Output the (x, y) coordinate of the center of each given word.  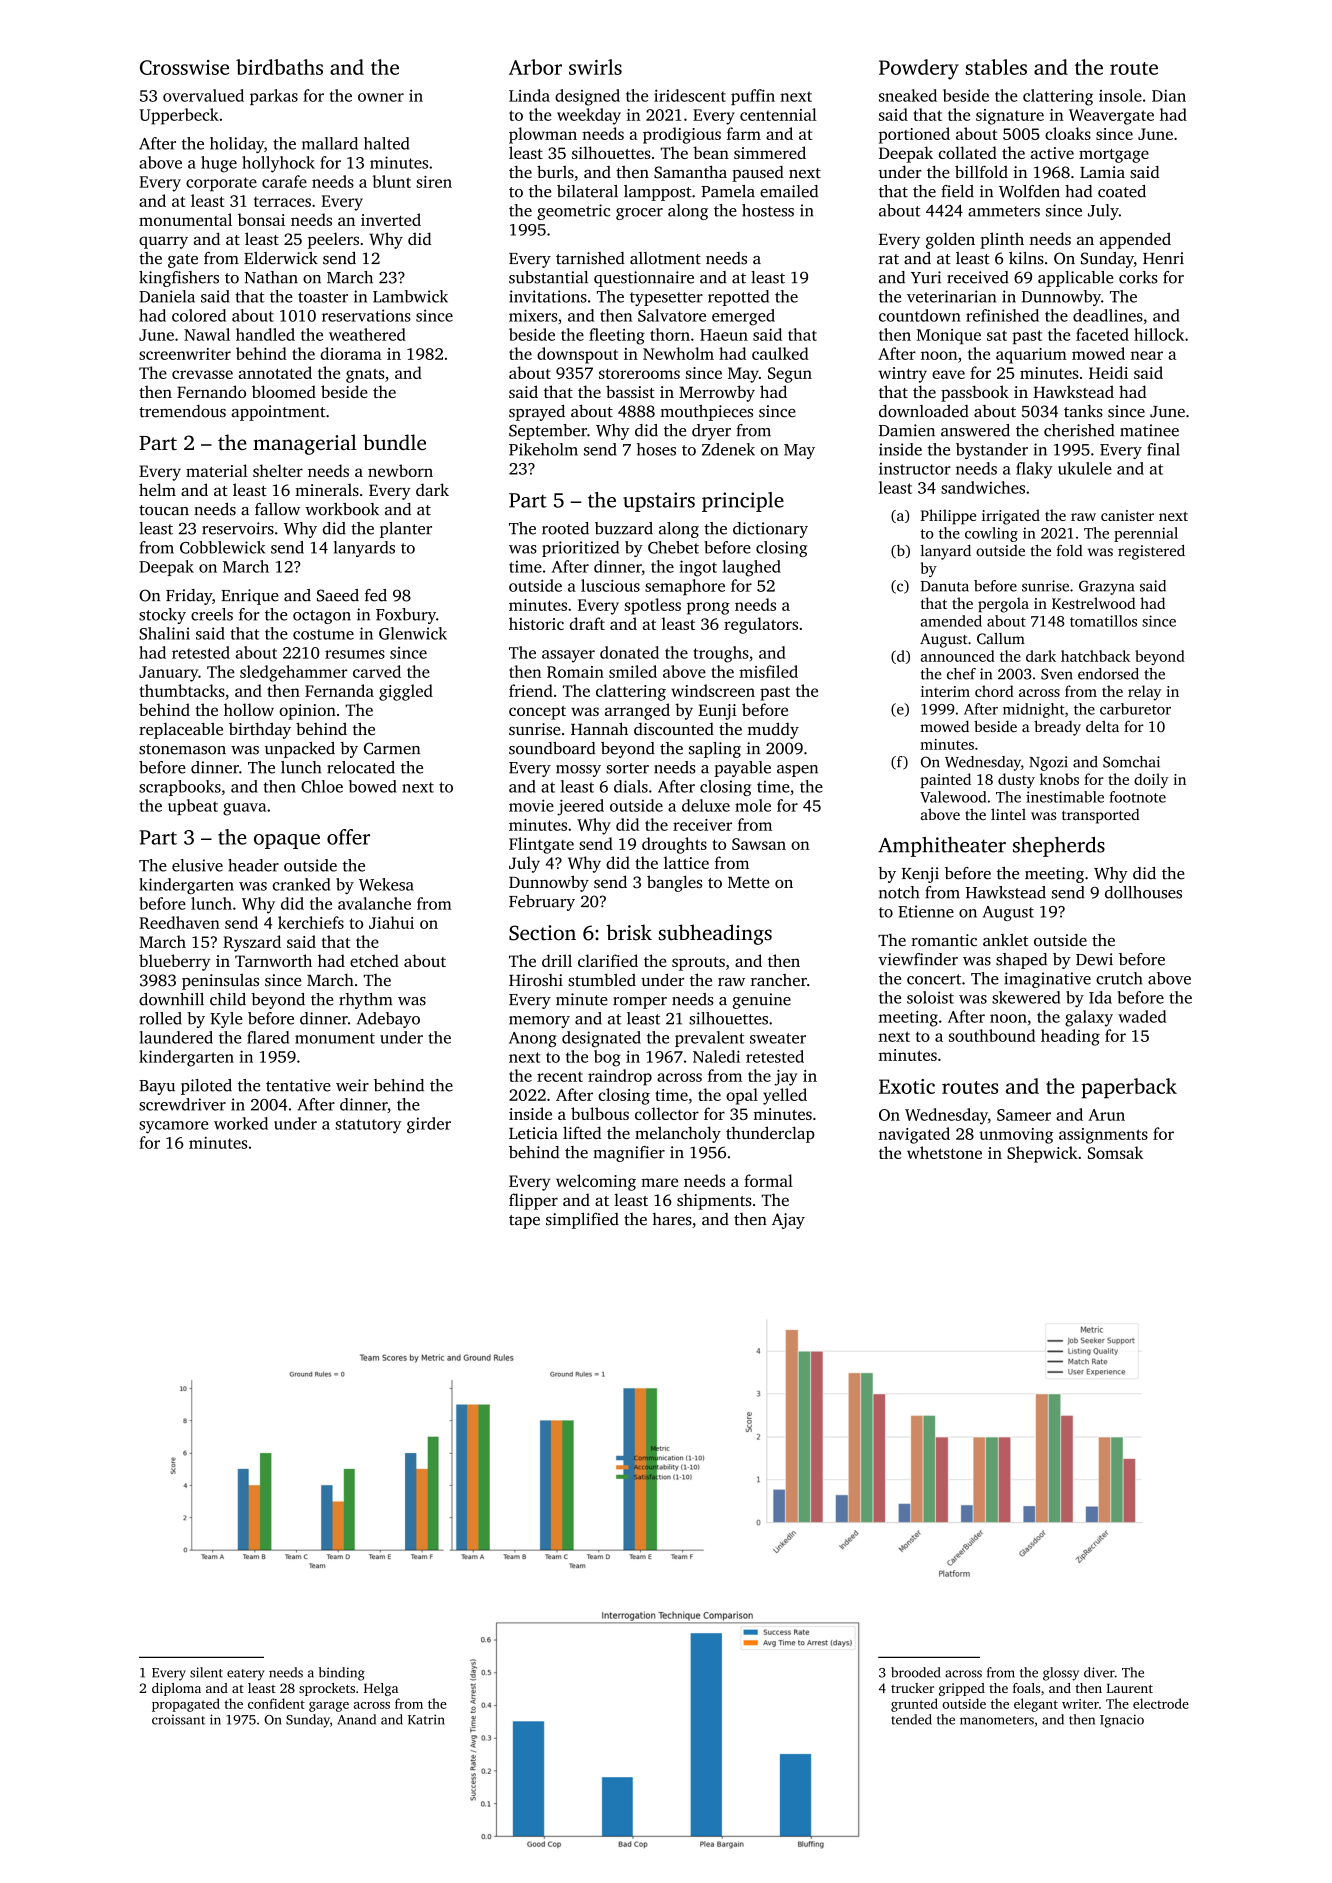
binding (342, 1674)
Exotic (907, 1086)
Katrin (426, 1719)
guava (244, 809)
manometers (997, 1720)
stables (996, 67)
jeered (580, 807)
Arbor (535, 67)
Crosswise (184, 67)
